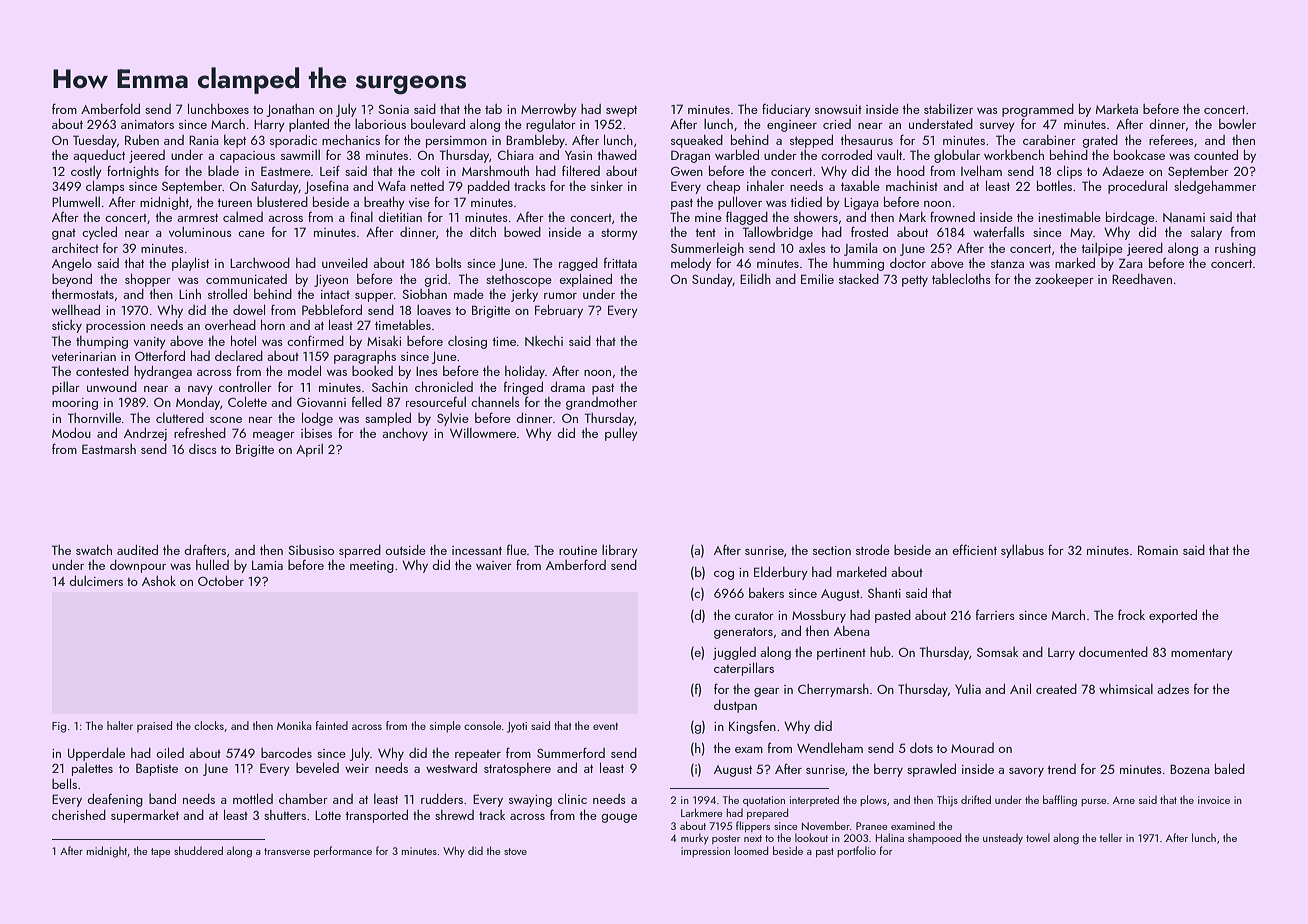 The image size is (1308, 924). What do you see at coordinates (332, 725) in the screenshot?
I see `fainted` at bounding box center [332, 725].
